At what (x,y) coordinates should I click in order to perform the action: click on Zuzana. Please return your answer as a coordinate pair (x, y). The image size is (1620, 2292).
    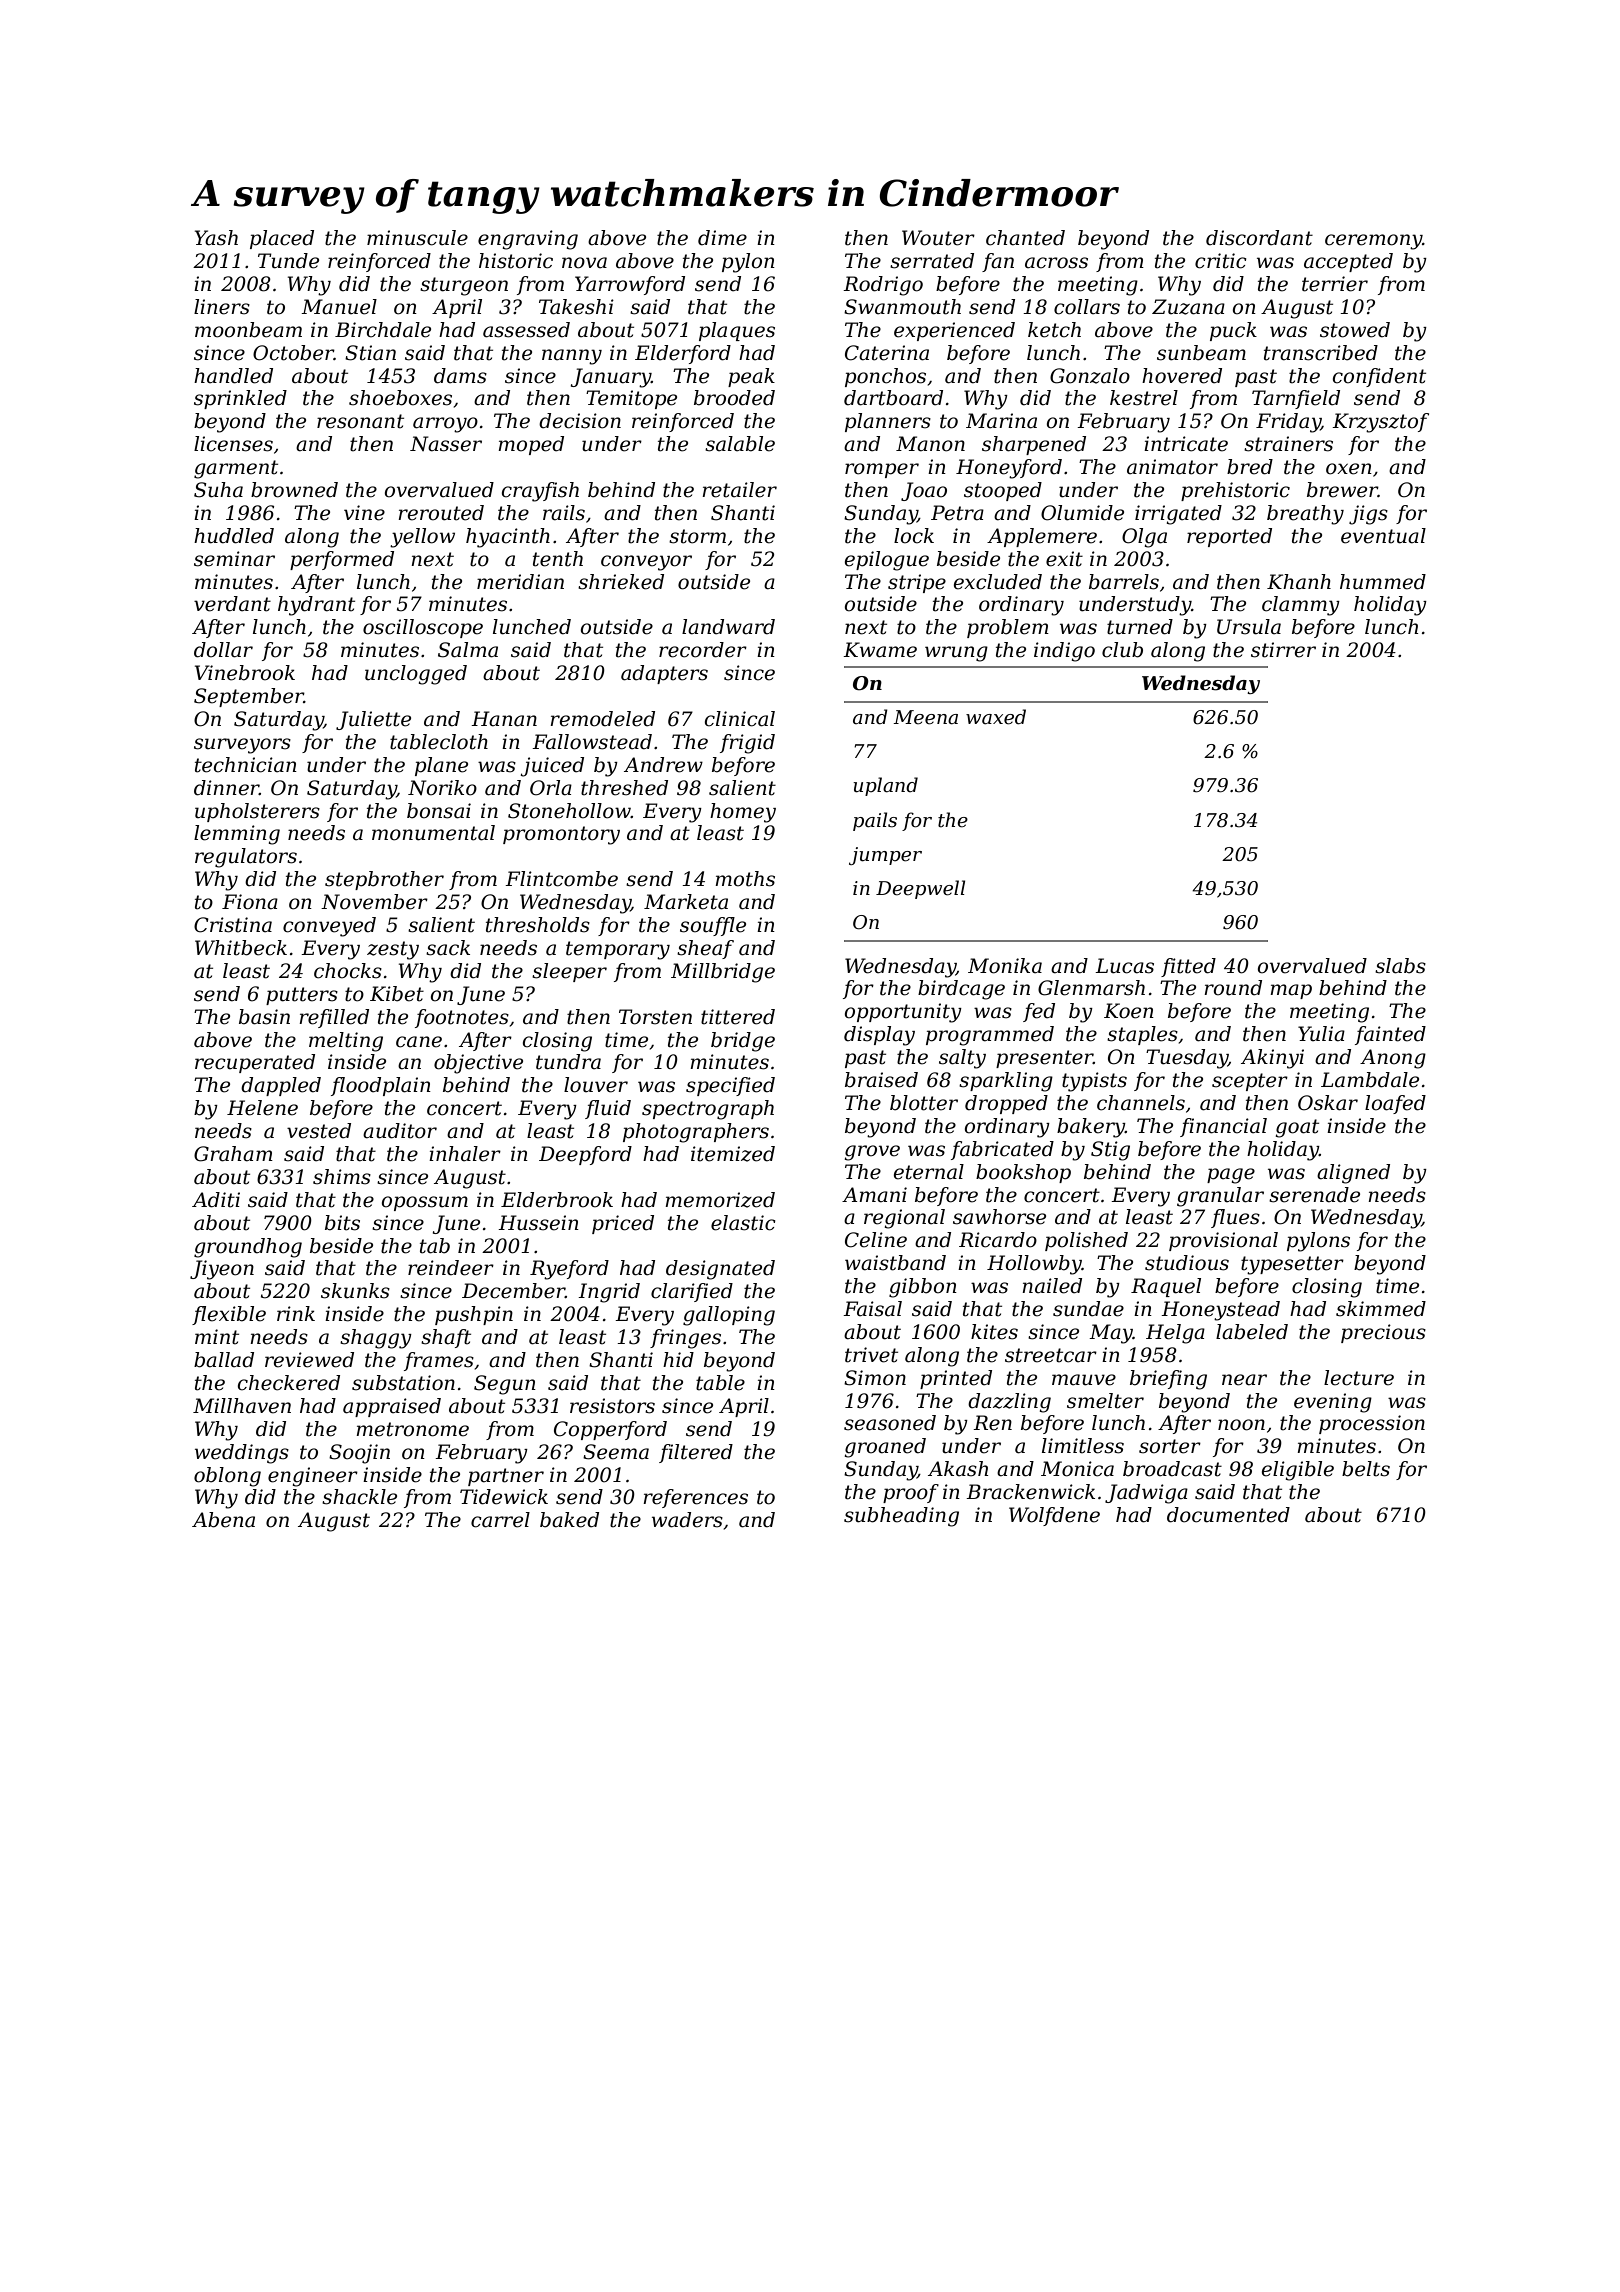
    Looking at the image, I should click on (1188, 307).
